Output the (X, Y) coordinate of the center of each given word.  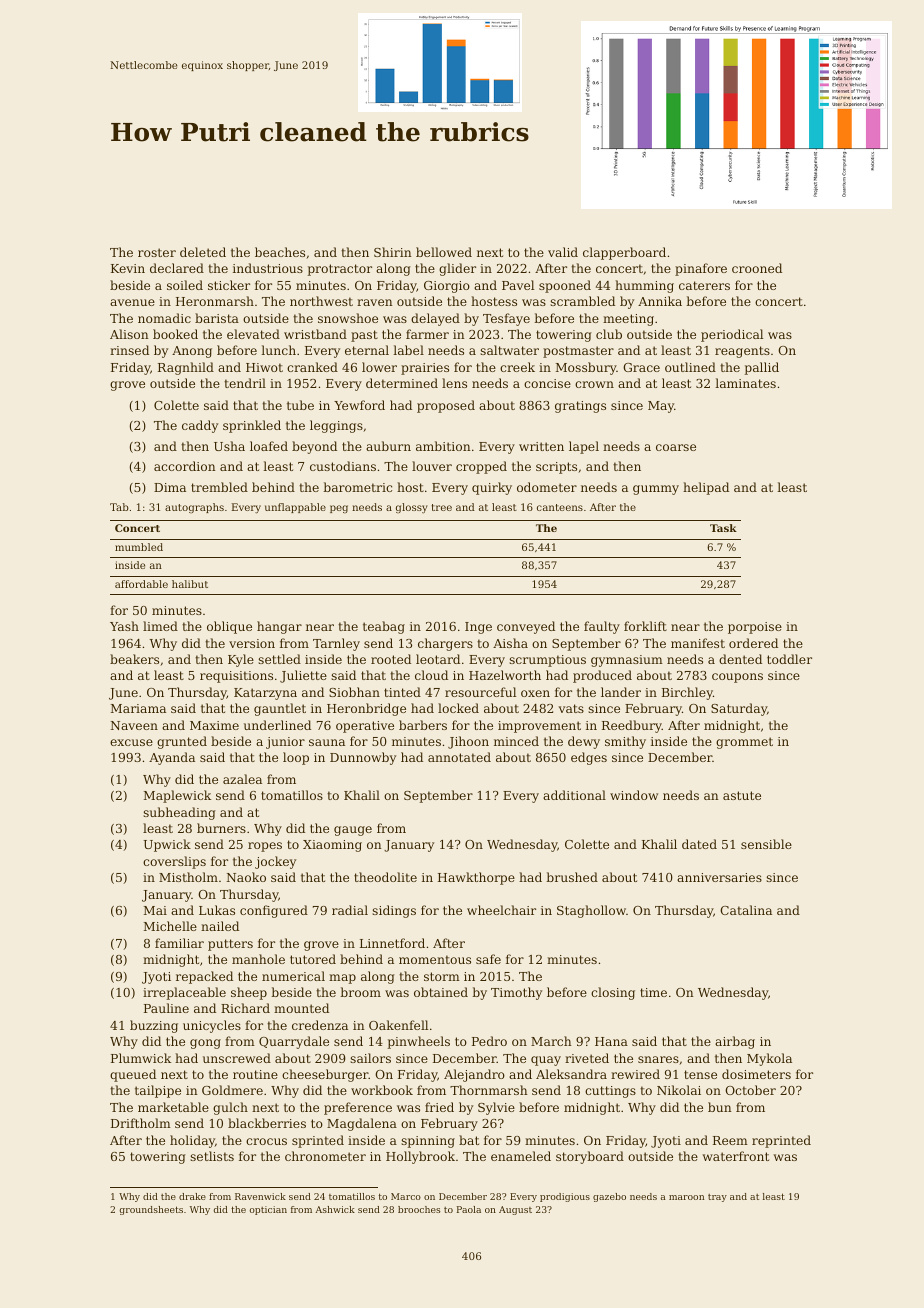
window (634, 795)
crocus (266, 1141)
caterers (704, 285)
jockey (275, 862)
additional (574, 795)
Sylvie (496, 1108)
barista (217, 318)
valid (563, 252)
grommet (744, 743)
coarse (676, 447)
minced (516, 741)
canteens (560, 507)
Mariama (138, 708)
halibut (190, 584)
